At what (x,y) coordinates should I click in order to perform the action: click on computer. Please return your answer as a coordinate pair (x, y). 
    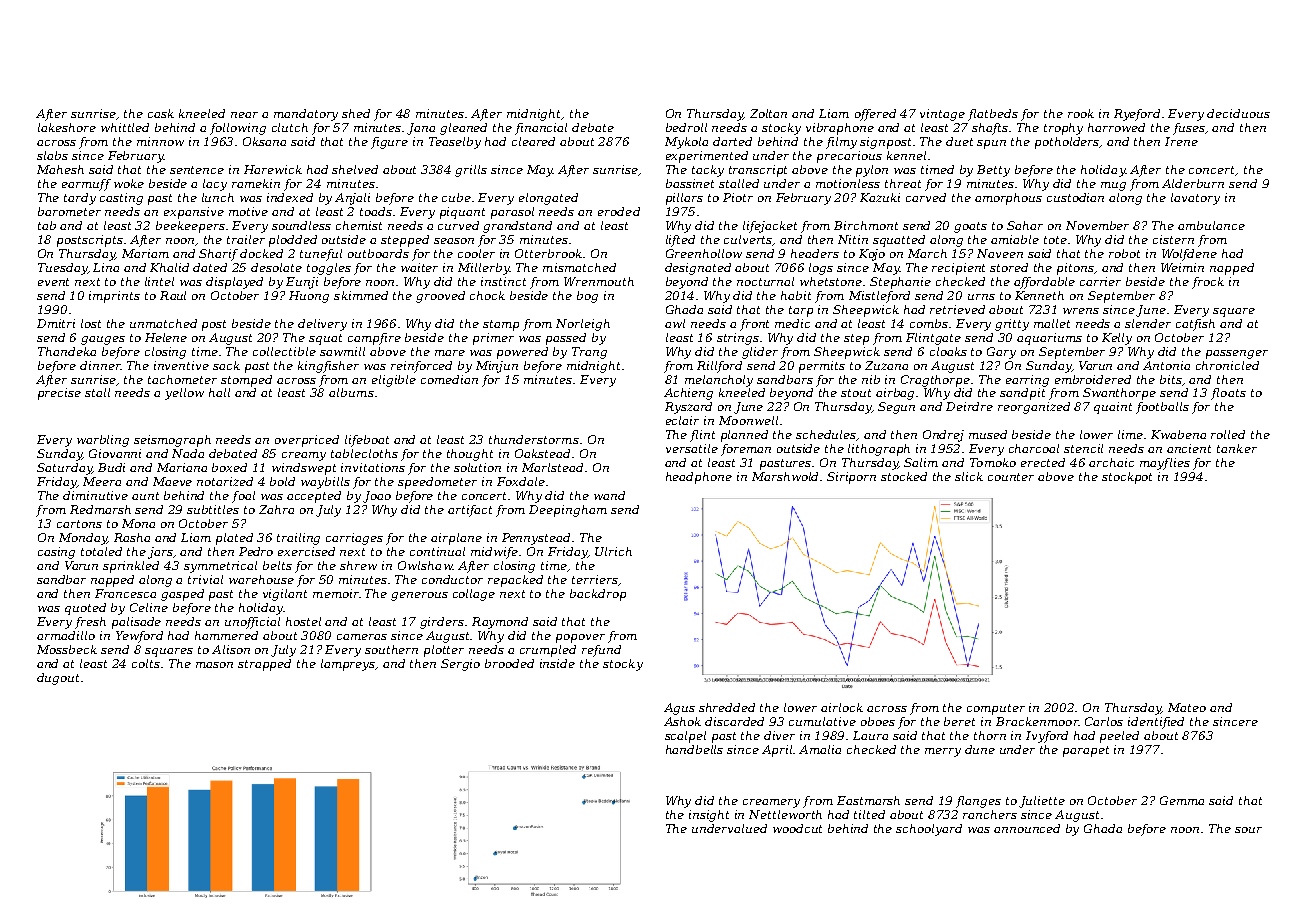
    Looking at the image, I should click on (996, 709).
